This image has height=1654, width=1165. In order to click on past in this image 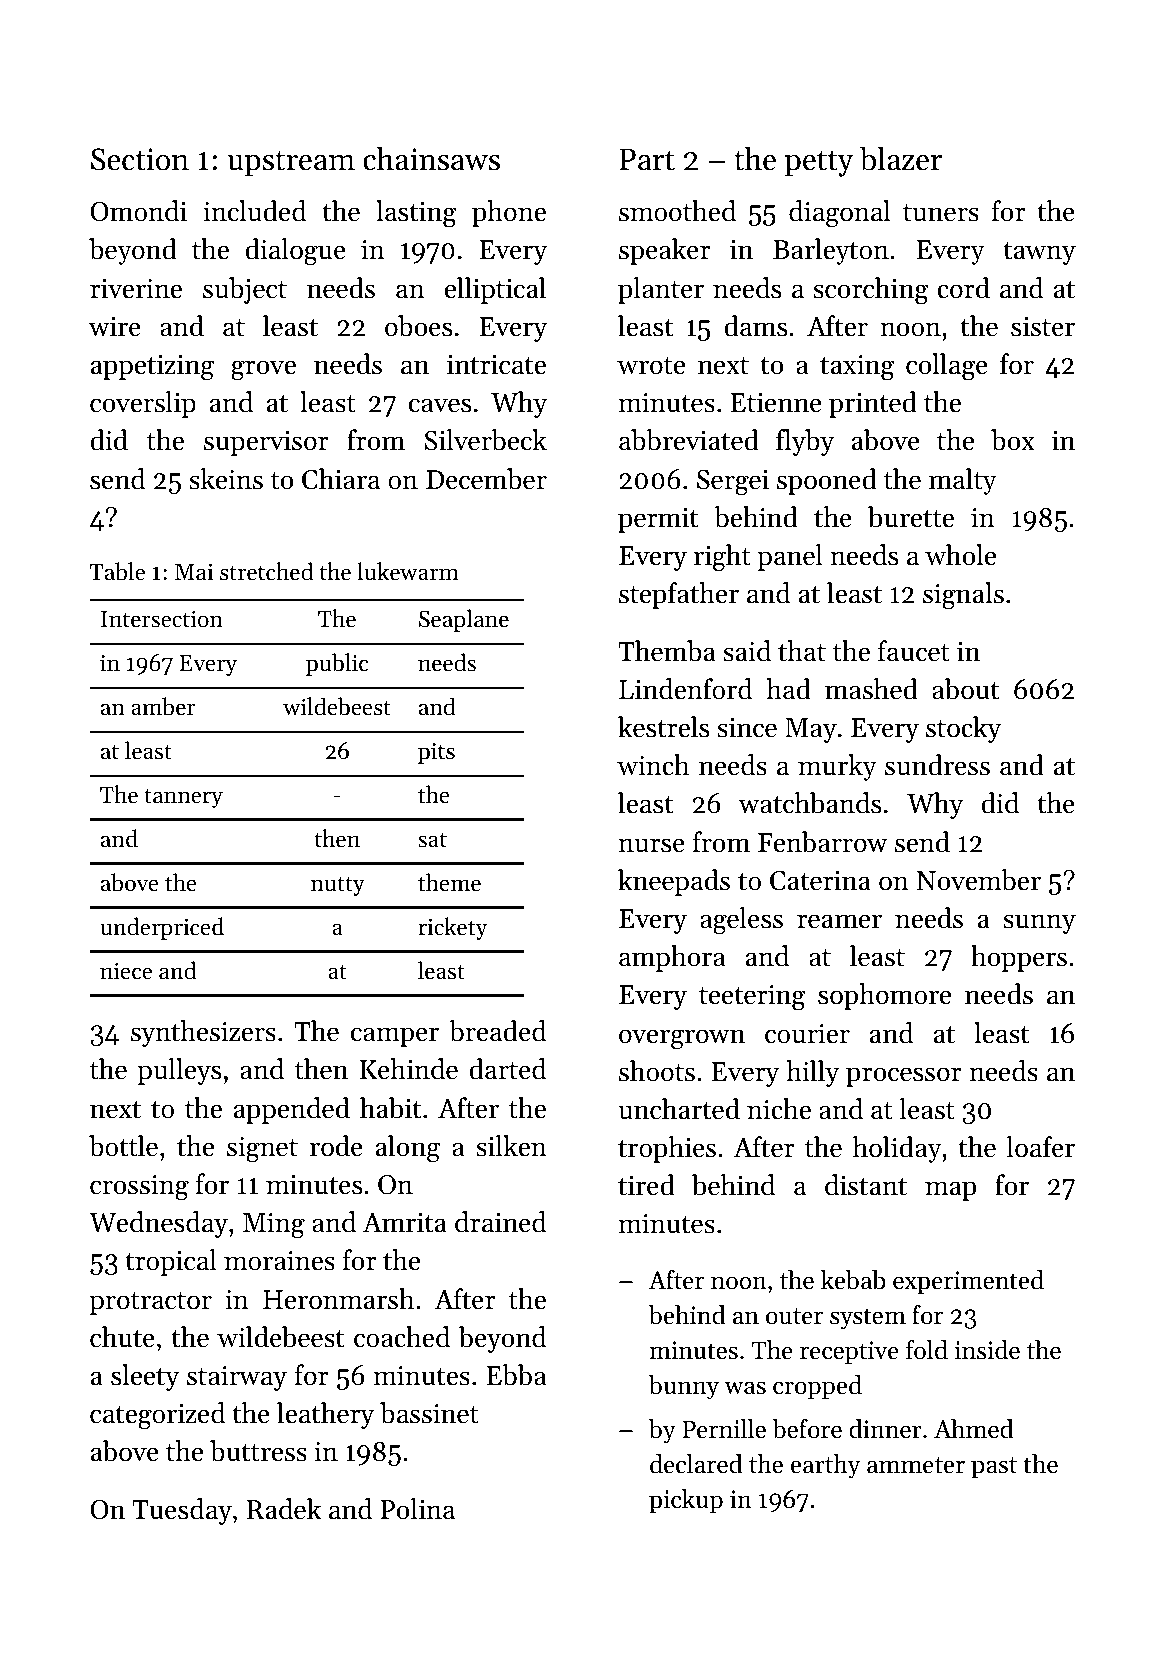, I will do `click(994, 1467)`.
